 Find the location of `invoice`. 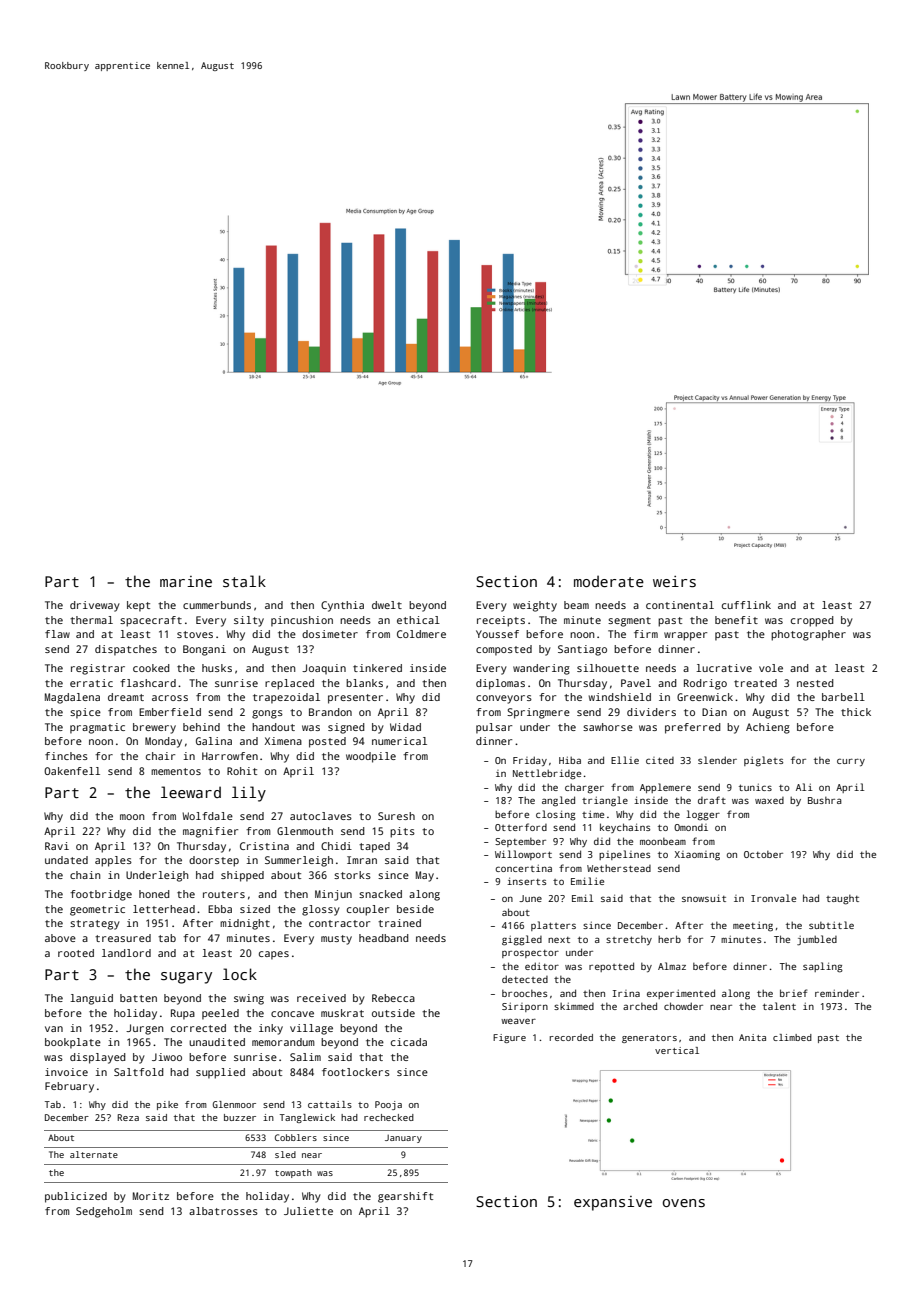

invoice is located at coordinates (66, 1072).
